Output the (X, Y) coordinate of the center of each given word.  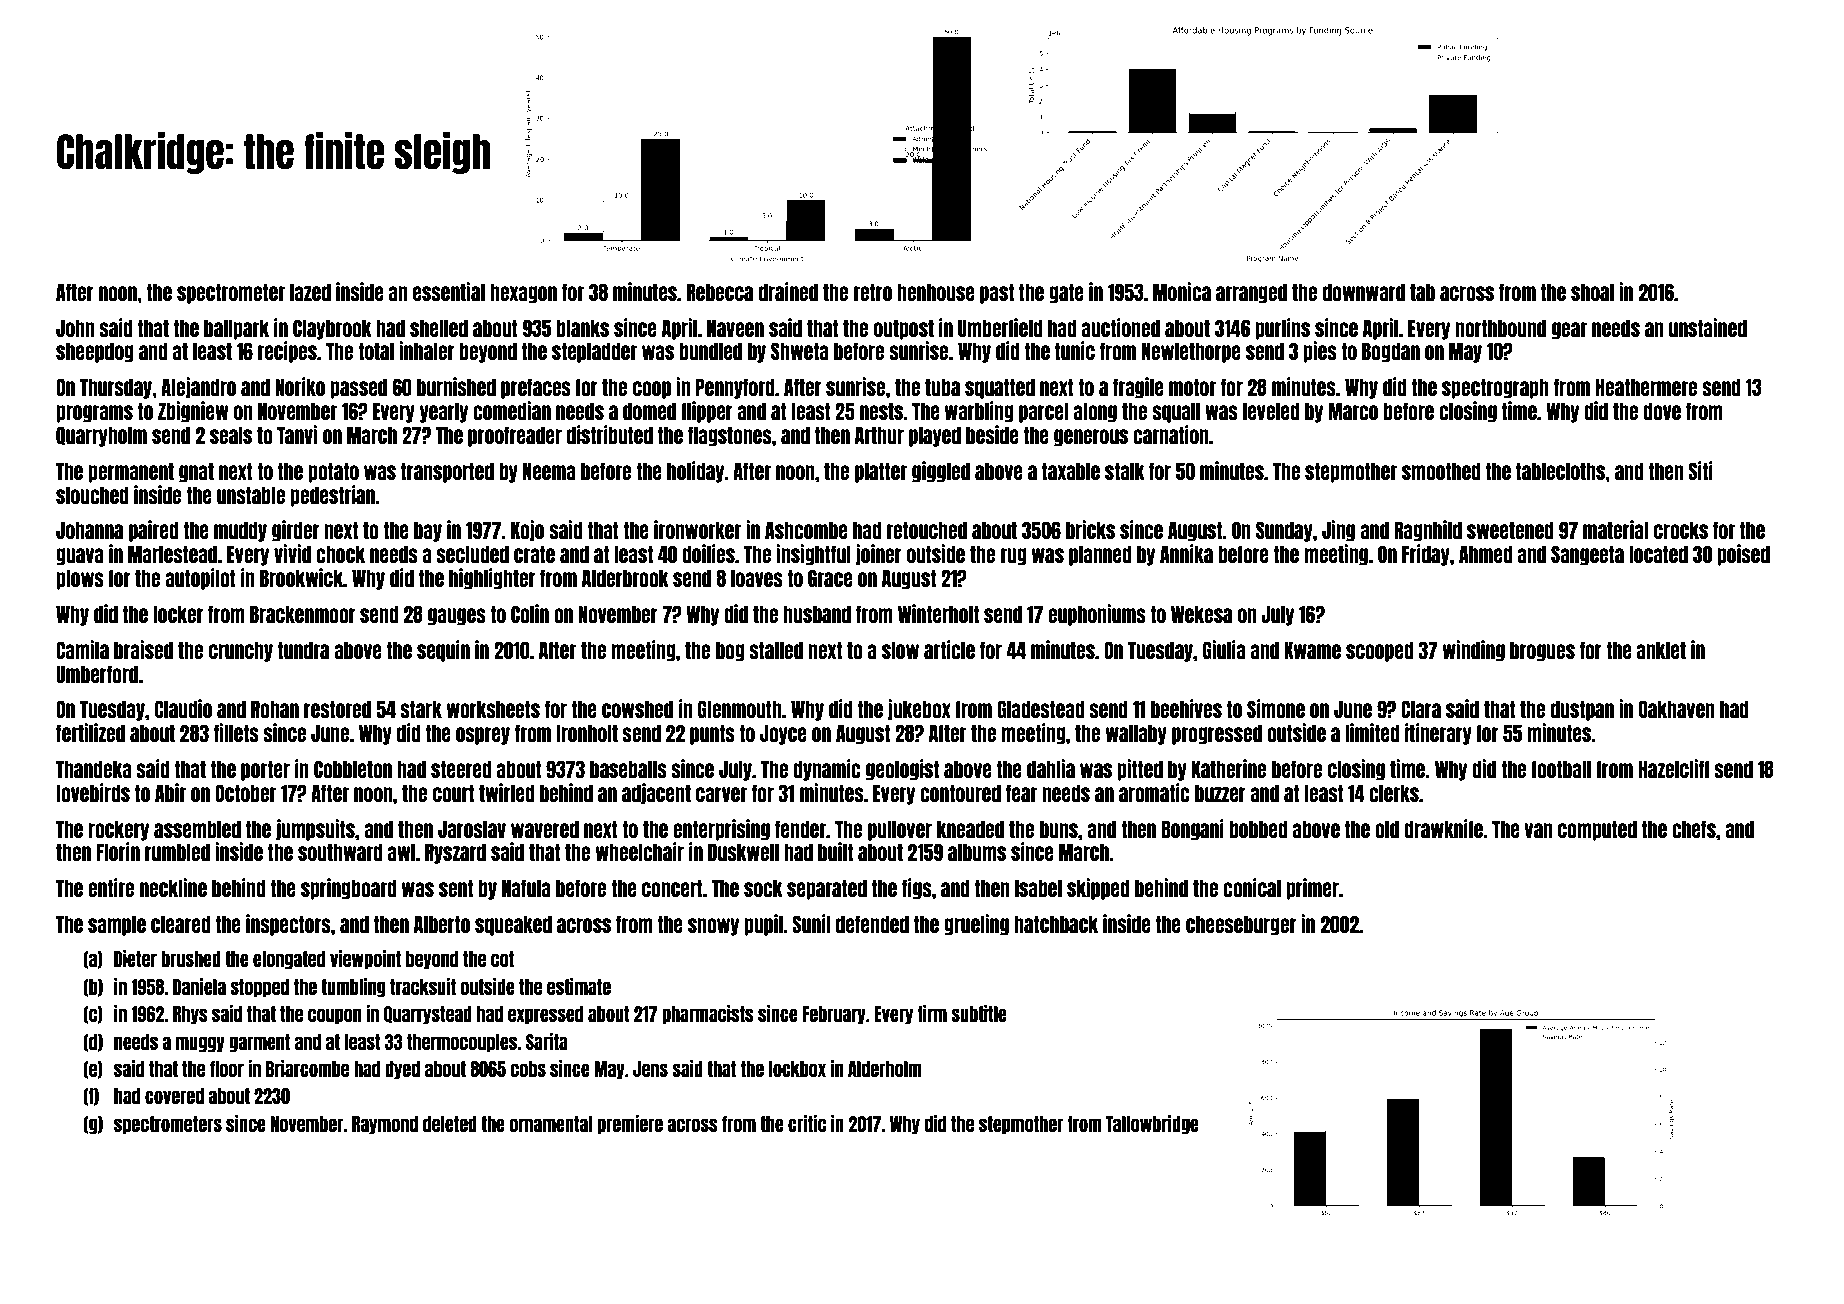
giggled (941, 472)
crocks (1681, 530)
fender (800, 829)
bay (428, 531)
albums (977, 852)
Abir (170, 792)
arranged (1251, 293)
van (1538, 830)
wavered (545, 829)
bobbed (1258, 829)
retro (873, 292)
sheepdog (95, 352)
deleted (450, 1124)
